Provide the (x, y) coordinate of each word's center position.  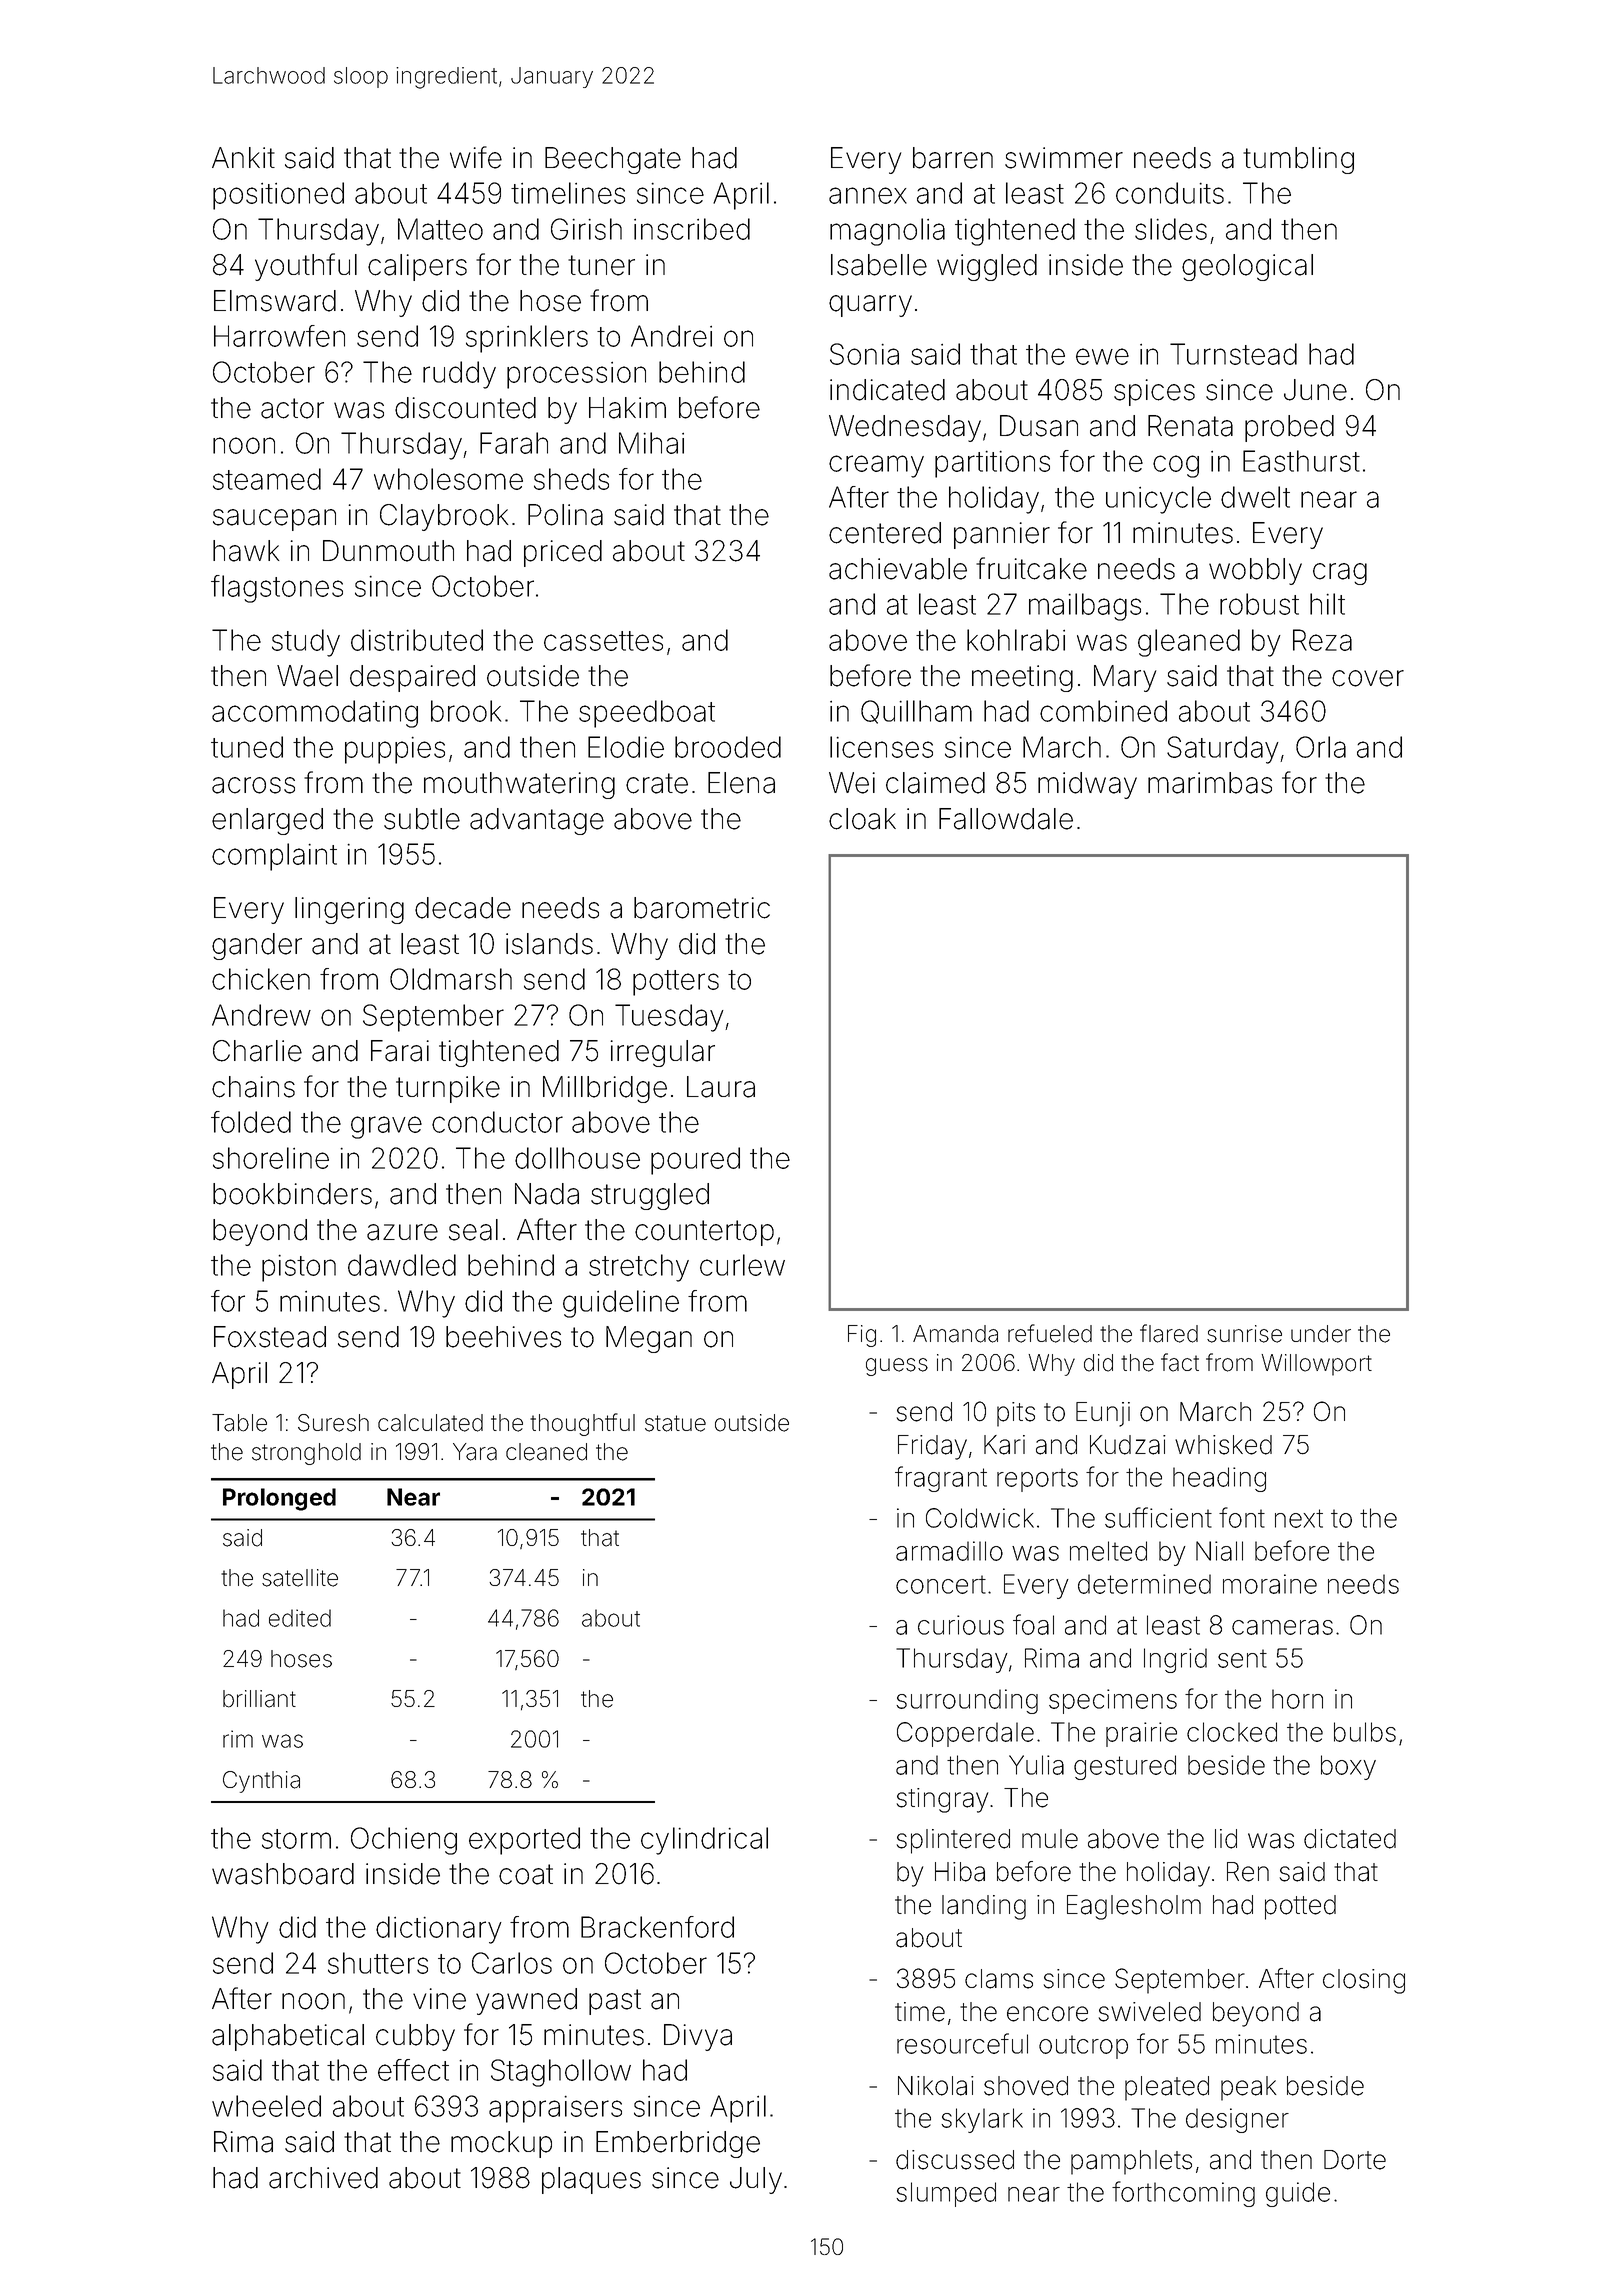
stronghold (306, 1454)
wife (476, 157)
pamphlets (1131, 2162)
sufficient (1158, 1517)
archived (323, 2178)
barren (953, 158)
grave (386, 1127)
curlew (742, 1265)
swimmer (1064, 158)
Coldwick (980, 1518)
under (1321, 1334)
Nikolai (935, 2086)
